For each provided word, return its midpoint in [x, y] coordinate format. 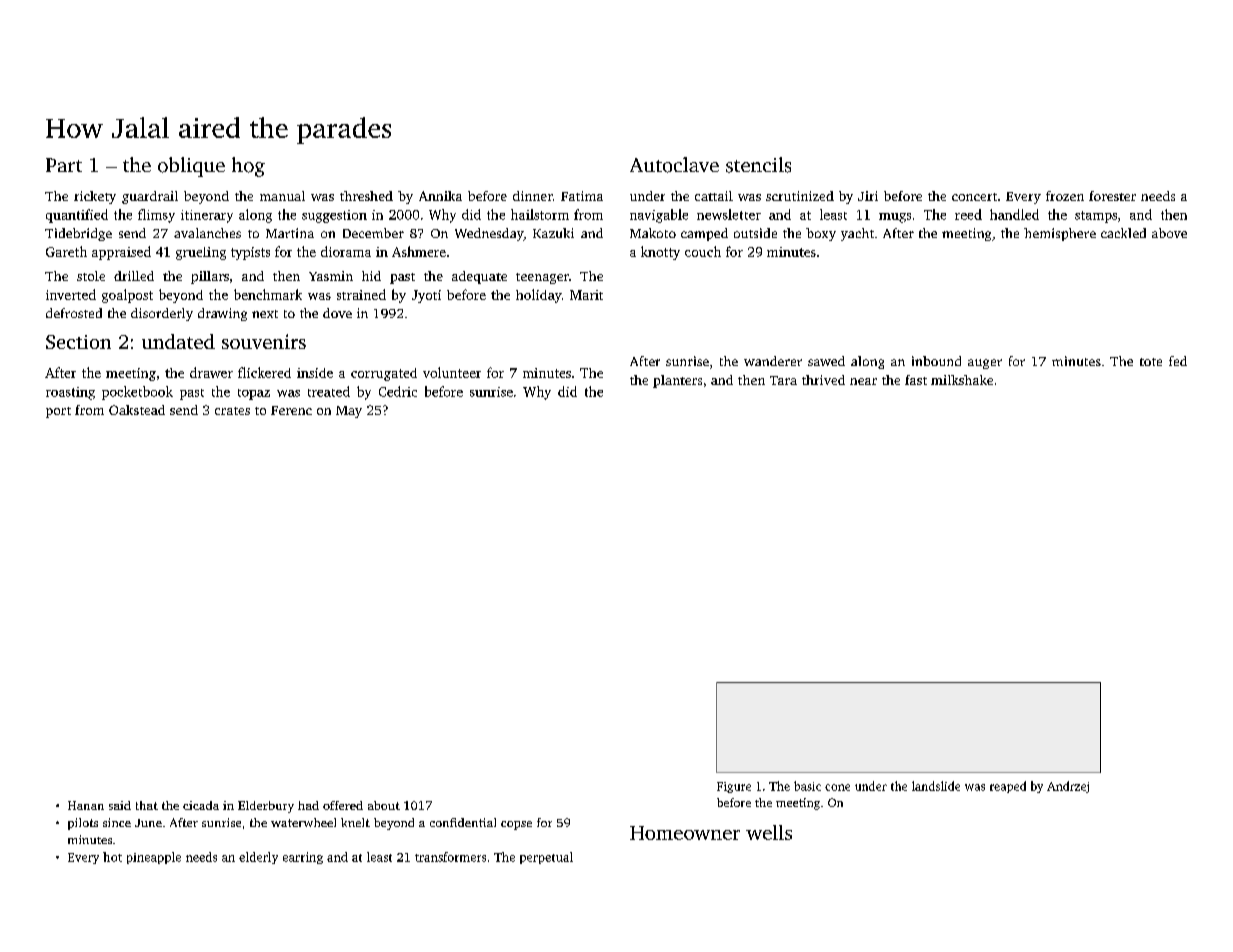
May [349, 412]
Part [64, 165]
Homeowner [685, 833]
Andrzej [1068, 787]
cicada [201, 805]
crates [232, 411]
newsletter [729, 214]
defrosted [74, 313]
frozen [1065, 196]
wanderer [773, 361]
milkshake [962, 380]
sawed [826, 361]
